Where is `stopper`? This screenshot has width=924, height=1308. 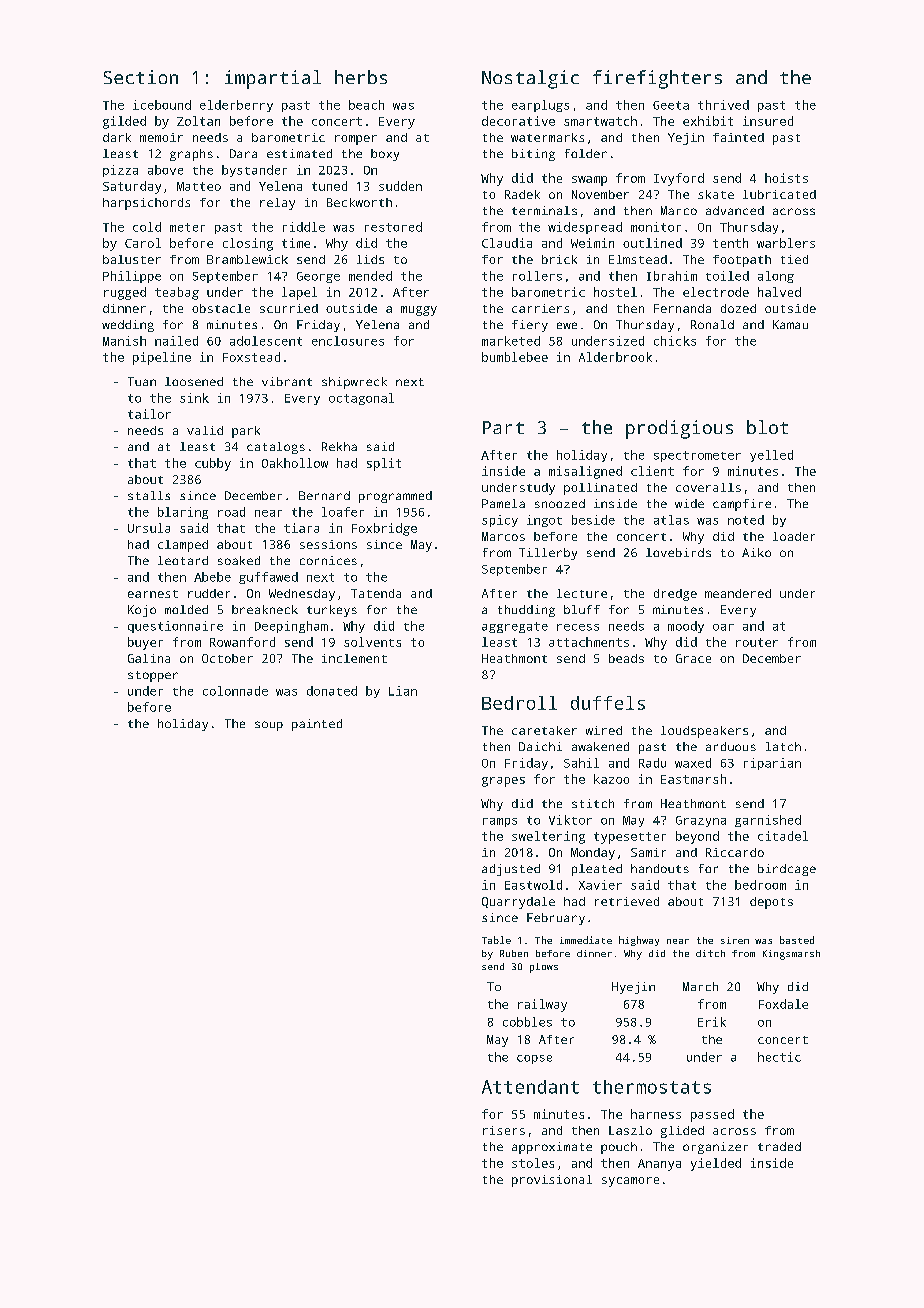
stopper is located at coordinates (153, 676).
